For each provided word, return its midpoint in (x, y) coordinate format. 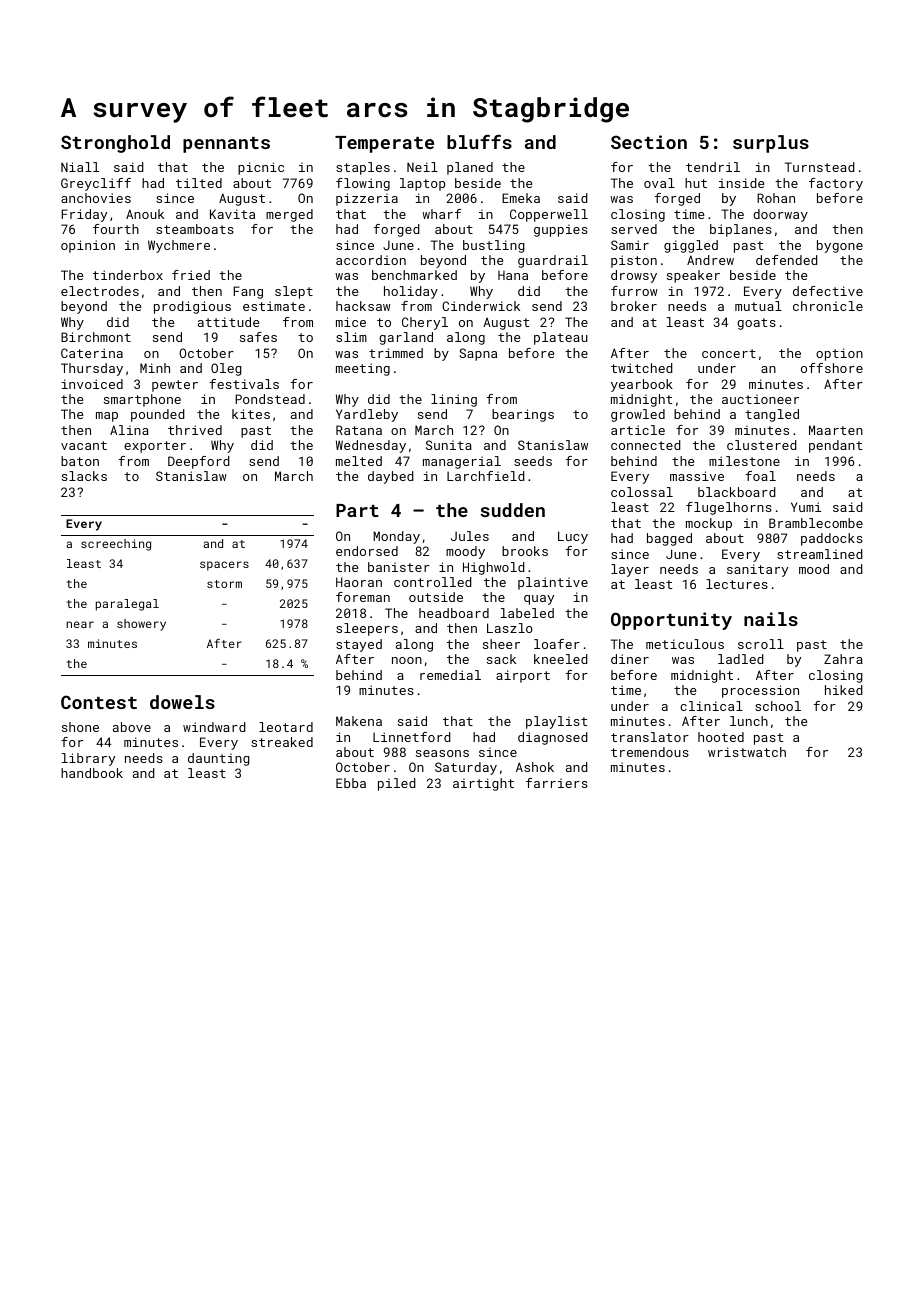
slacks (84, 476)
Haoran (359, 582)
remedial (450, 675)
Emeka (521, 198)
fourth (116, 229)
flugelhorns (729, 508)
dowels (182, 702)
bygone (840, 246)
